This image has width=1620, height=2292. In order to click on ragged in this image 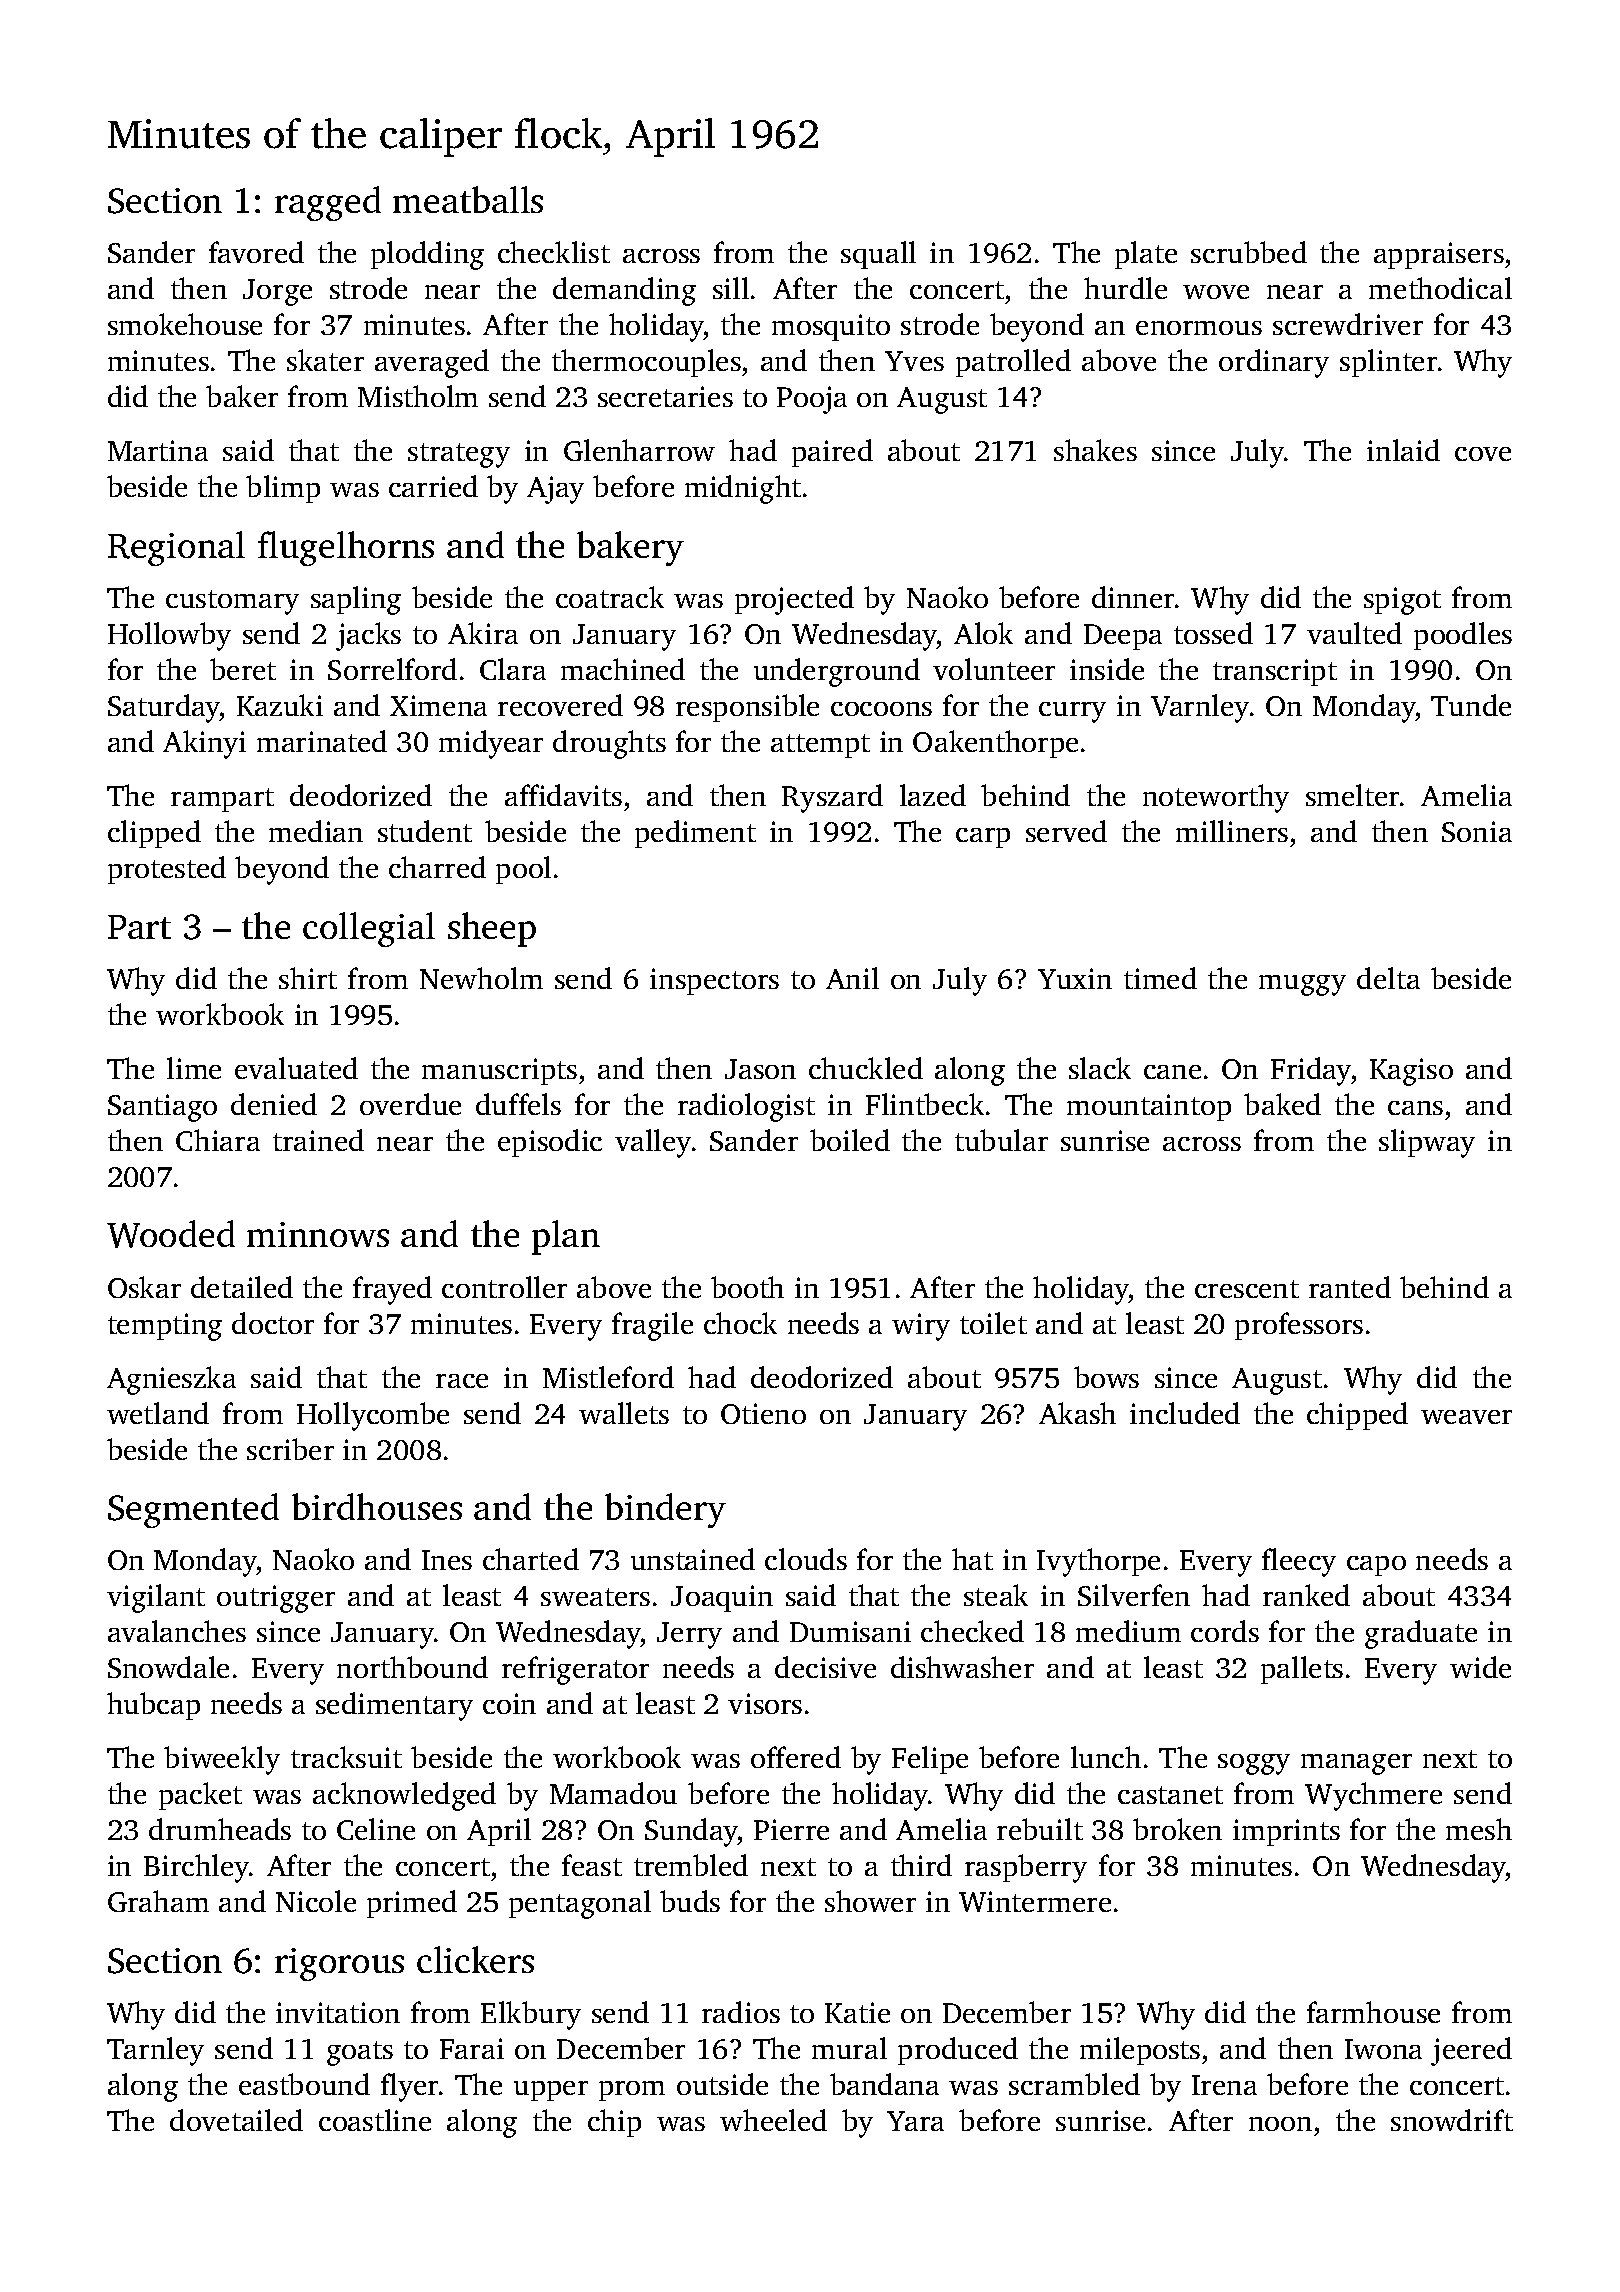, I will do `click(328, 203)`.
